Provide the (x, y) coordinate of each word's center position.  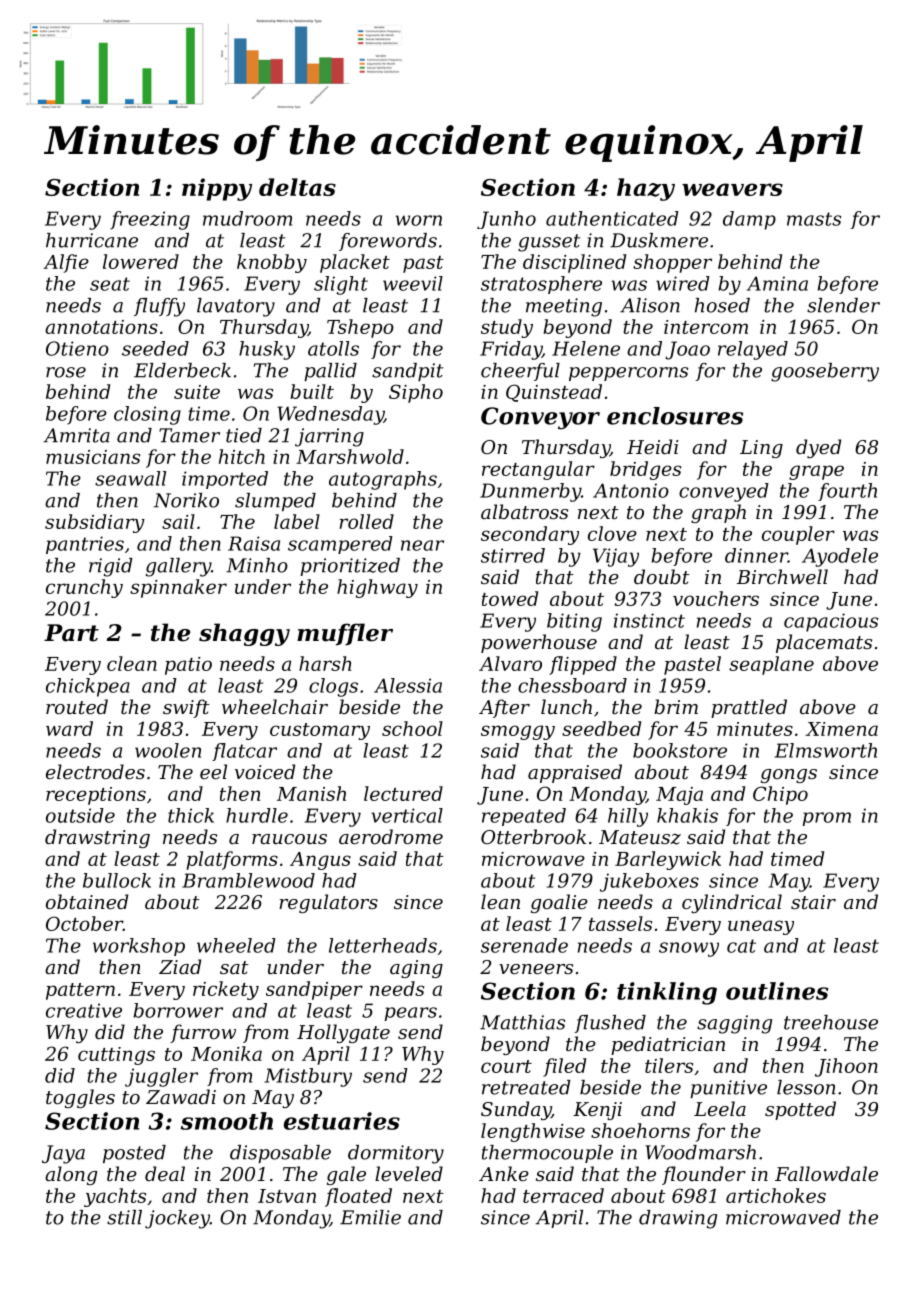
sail (178, 521)
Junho (506, 220)
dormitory (396, 1154)
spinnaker (178, 588)
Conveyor (540, 418)
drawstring (97, 838)
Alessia (408, 685)
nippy (217, 189)
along (71, 1175)
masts (814, 219)
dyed (818, 448)
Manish (311, 793)
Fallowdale (826, 1173)
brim (676, 706)
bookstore (680, 750)
